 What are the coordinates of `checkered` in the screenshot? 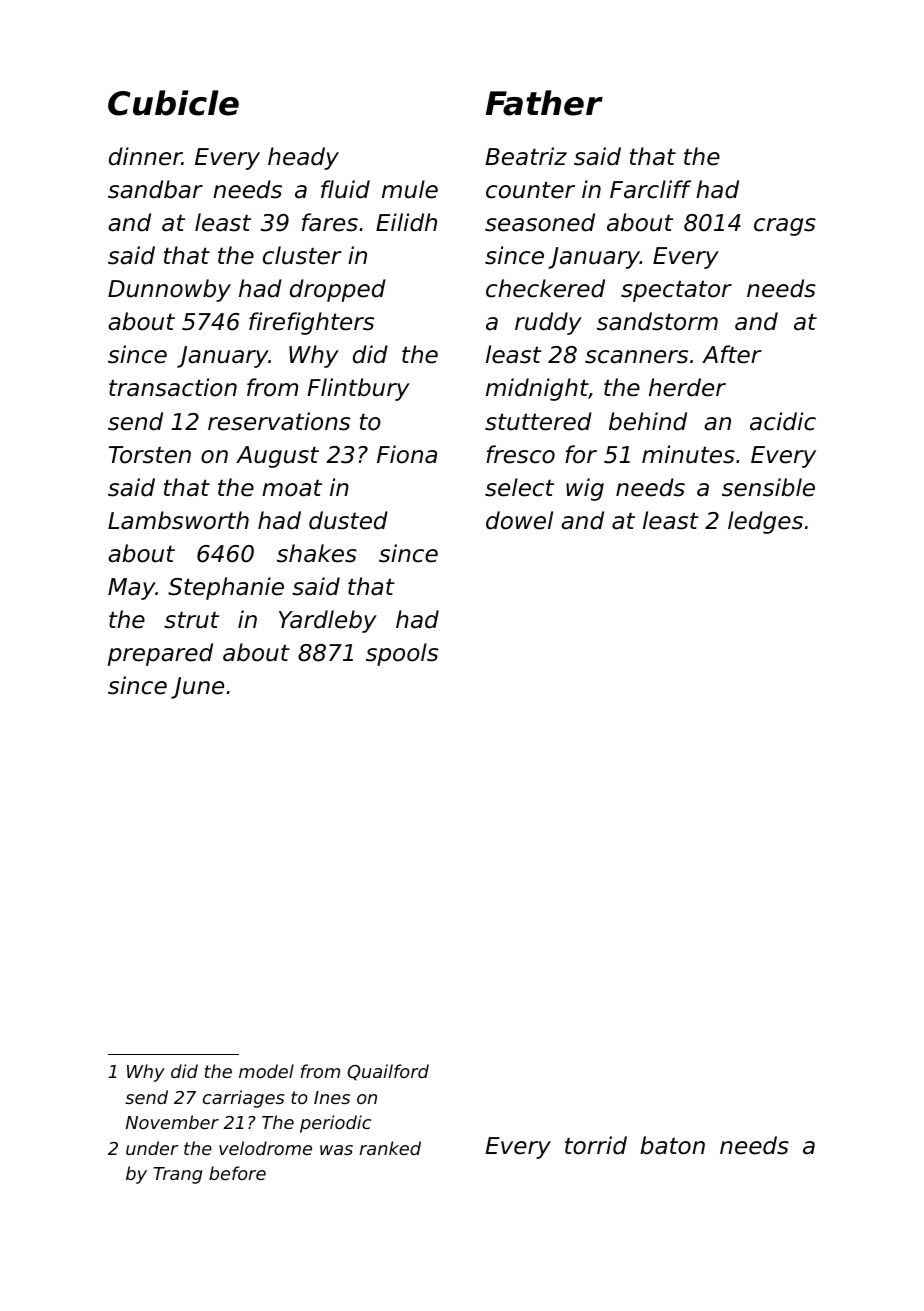 It's located at (545, 288).
